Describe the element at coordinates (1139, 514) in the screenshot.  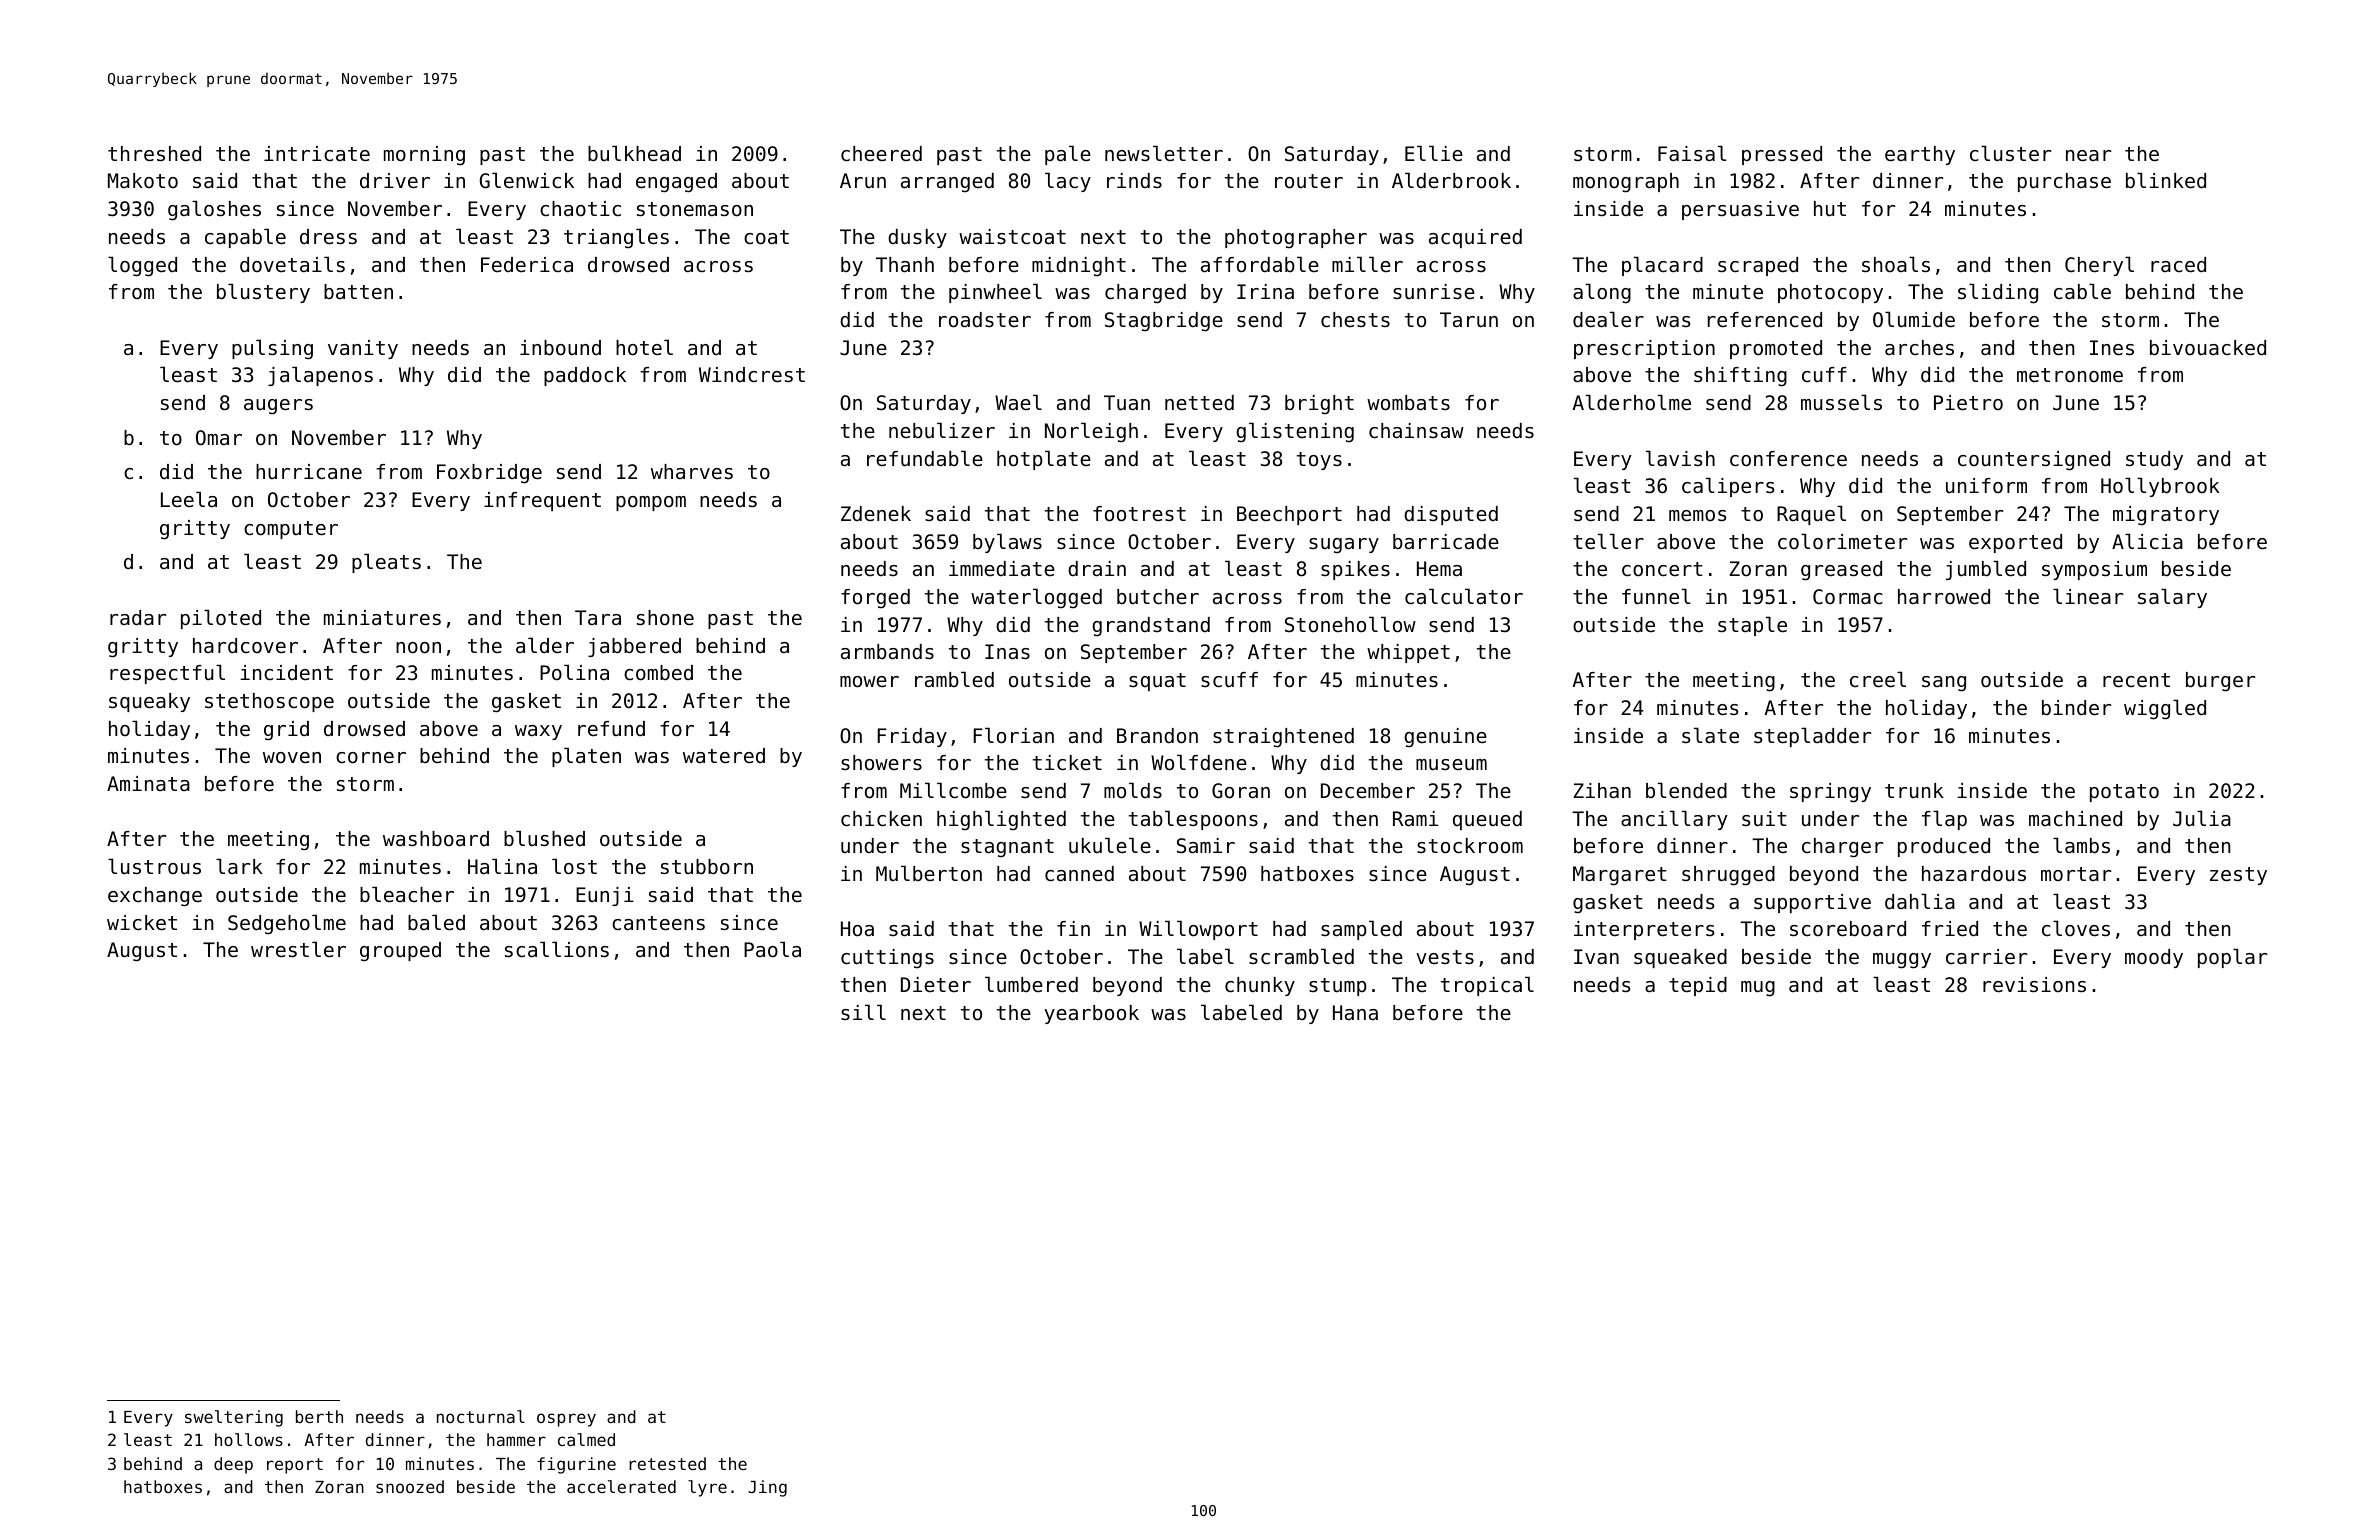
I see `footrest` at that location.
